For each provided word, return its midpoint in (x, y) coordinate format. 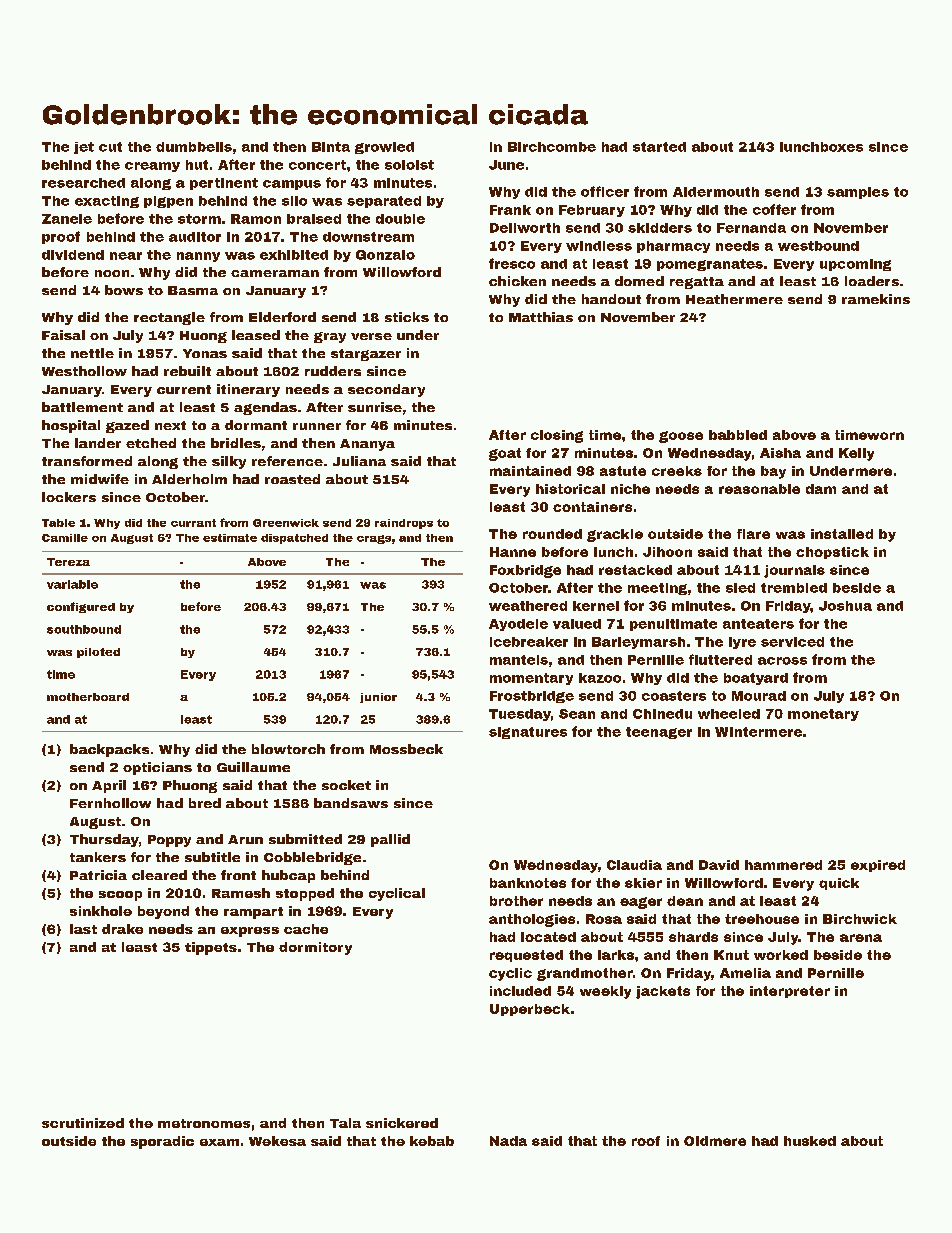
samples (858, 193)
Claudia (634, 865)
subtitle (212, 857)
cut (110, 147)
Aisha (780, 453)
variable (72, 584)
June (506, 165)
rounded (552, 534)
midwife (100, 479)
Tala (345, 1123)
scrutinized (83, 1123)
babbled (738, 435)
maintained (530, 471)
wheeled (729, 714)
